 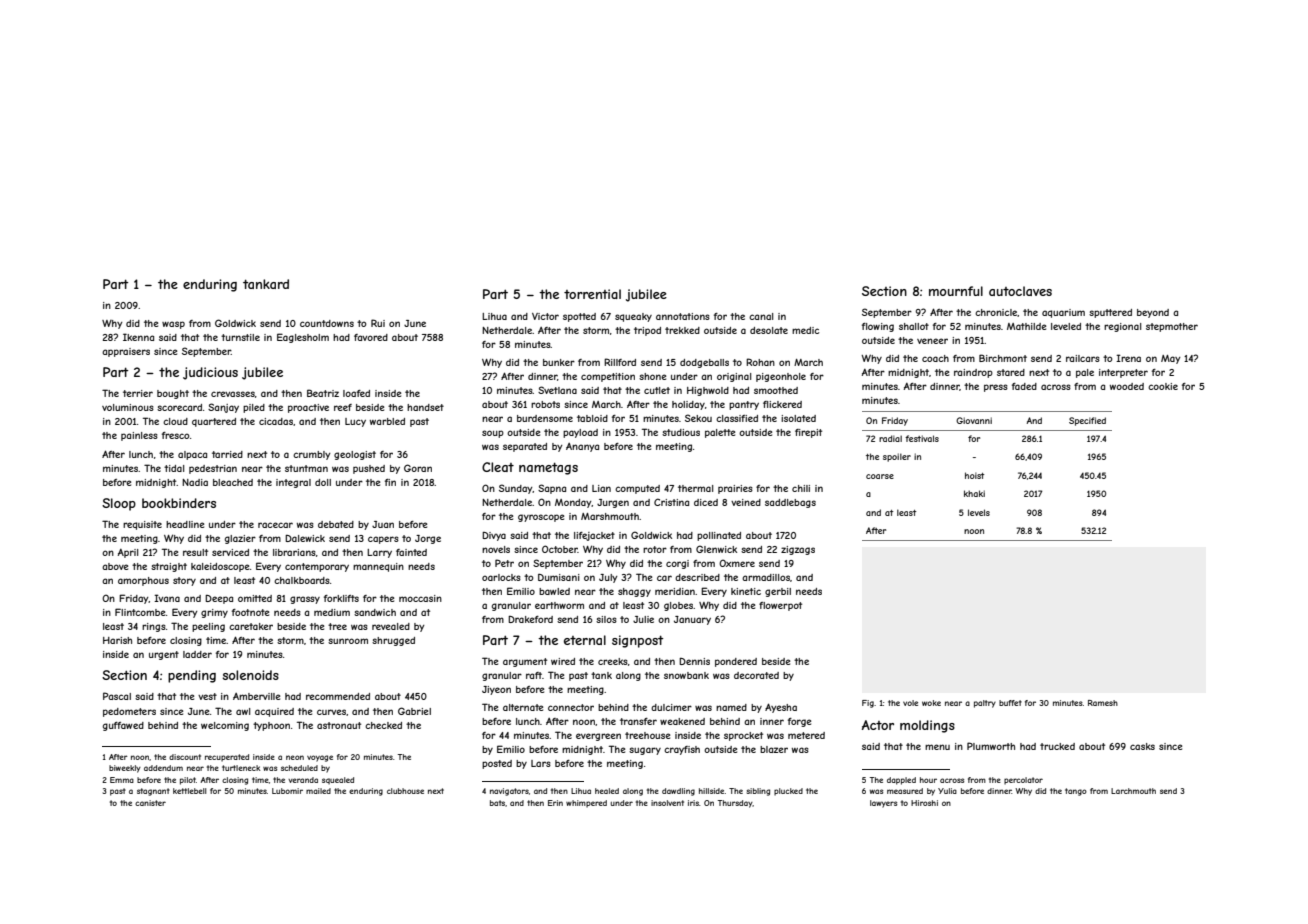 I want to click on astronaut, so click(x=339, y=725).
